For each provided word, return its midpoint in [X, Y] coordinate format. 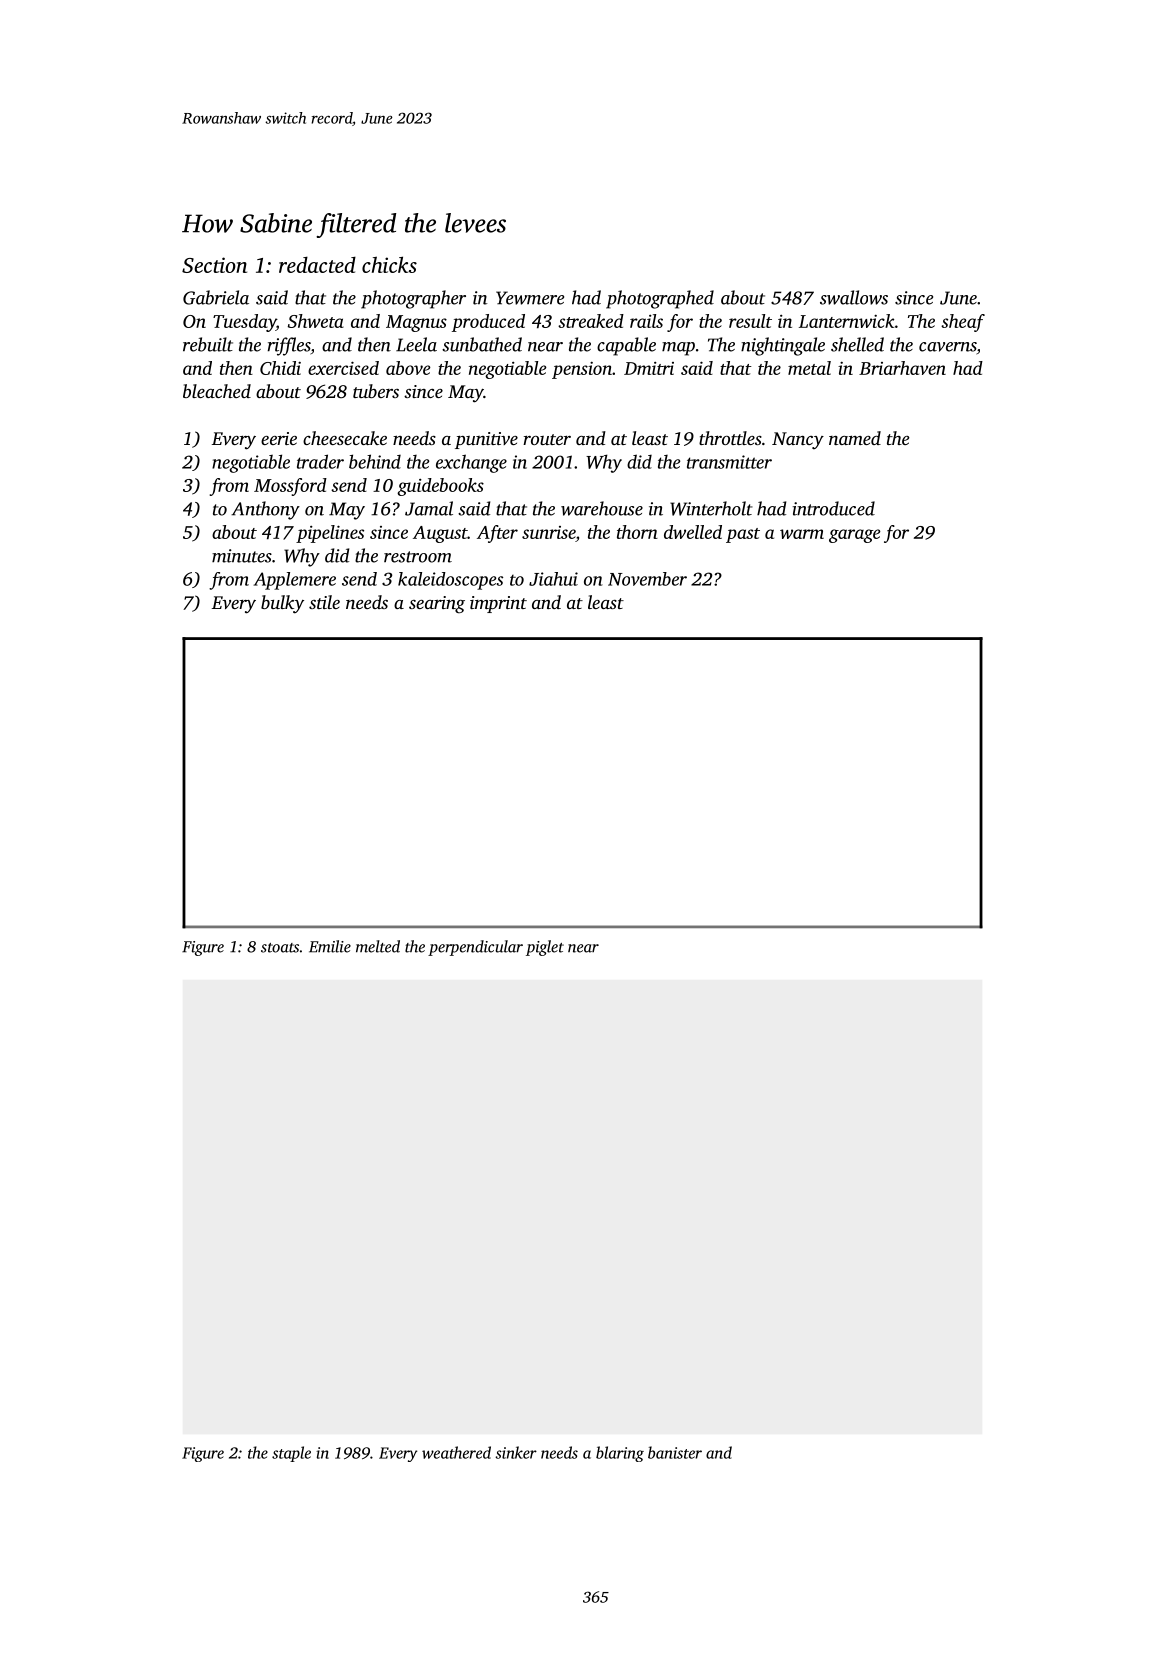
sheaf [963, 323]
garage [855, 536]
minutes [242, 556]
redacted [317, 265]
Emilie [330, 946]
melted [378, 946]
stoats [280, 948]
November [647, 579]
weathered [456, 1452]
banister [675, 1452]
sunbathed [482, 344]
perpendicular [475, 948]
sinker [516, 1452]
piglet [545, 948]
